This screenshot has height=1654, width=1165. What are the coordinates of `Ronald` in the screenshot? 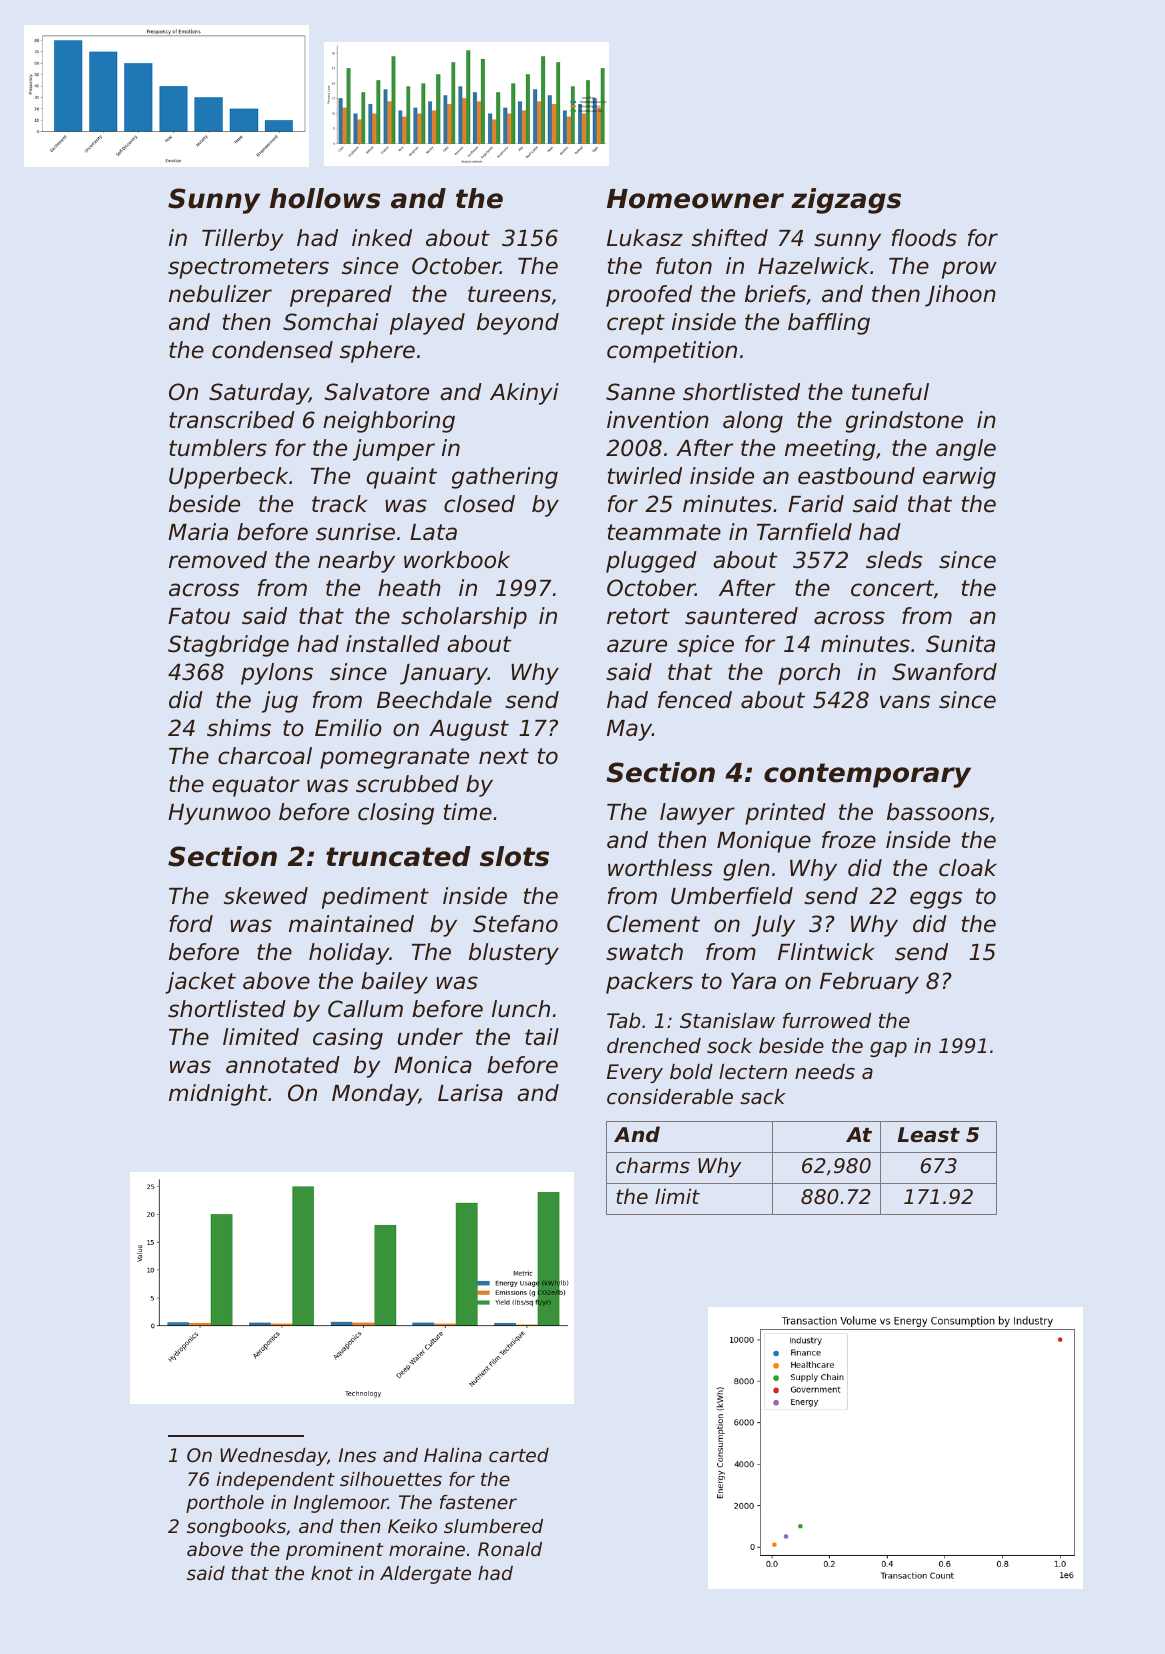 It's located at (510, 1549).
